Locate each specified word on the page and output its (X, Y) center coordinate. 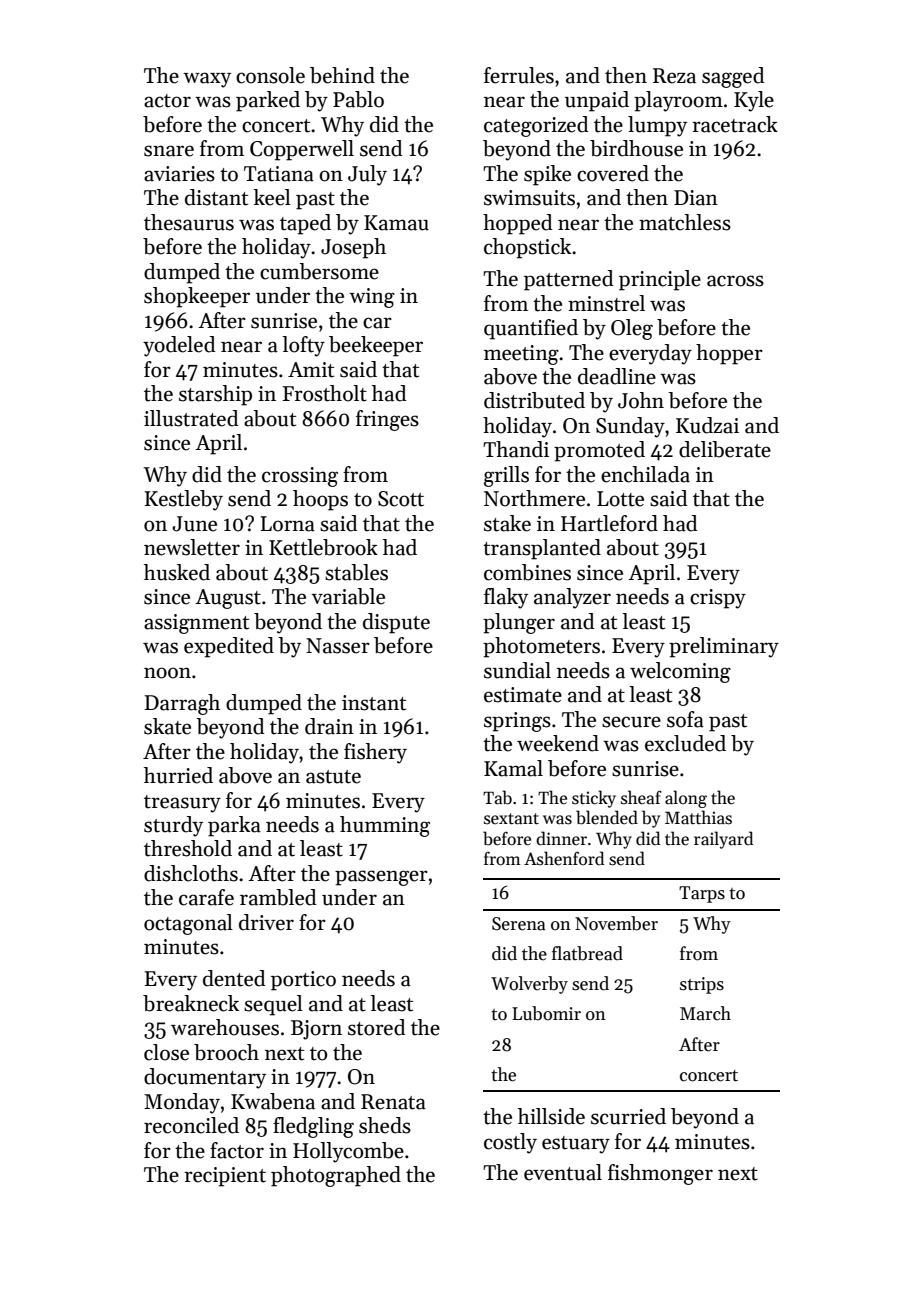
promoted (599, 451)
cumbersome (319, 271)
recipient (225, 1177)
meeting (521, 355)
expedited (229, 647)
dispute (396, 623)
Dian (696, 198)
